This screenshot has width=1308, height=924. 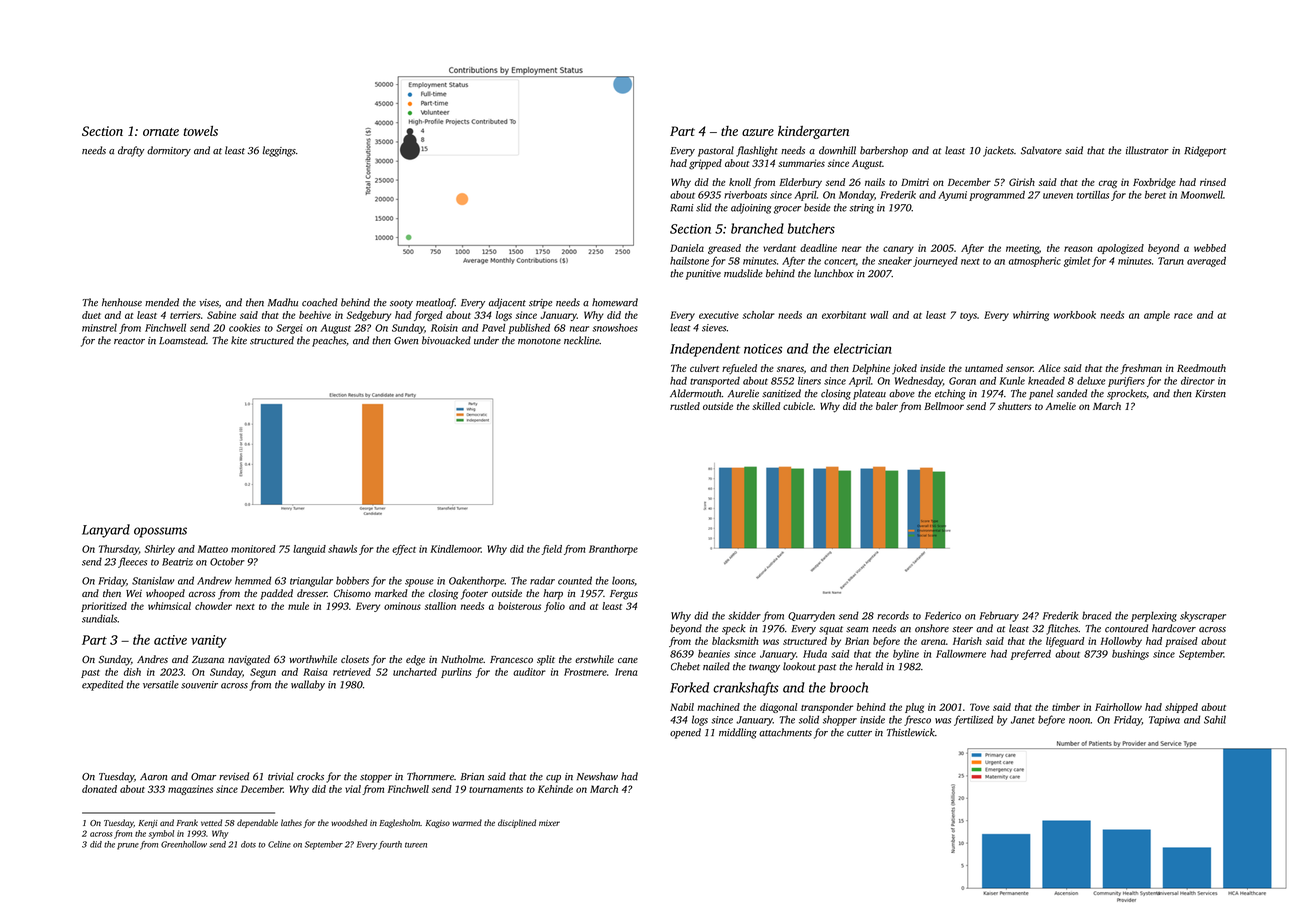 I want to click on shawls, so click(x=342, y=549).
